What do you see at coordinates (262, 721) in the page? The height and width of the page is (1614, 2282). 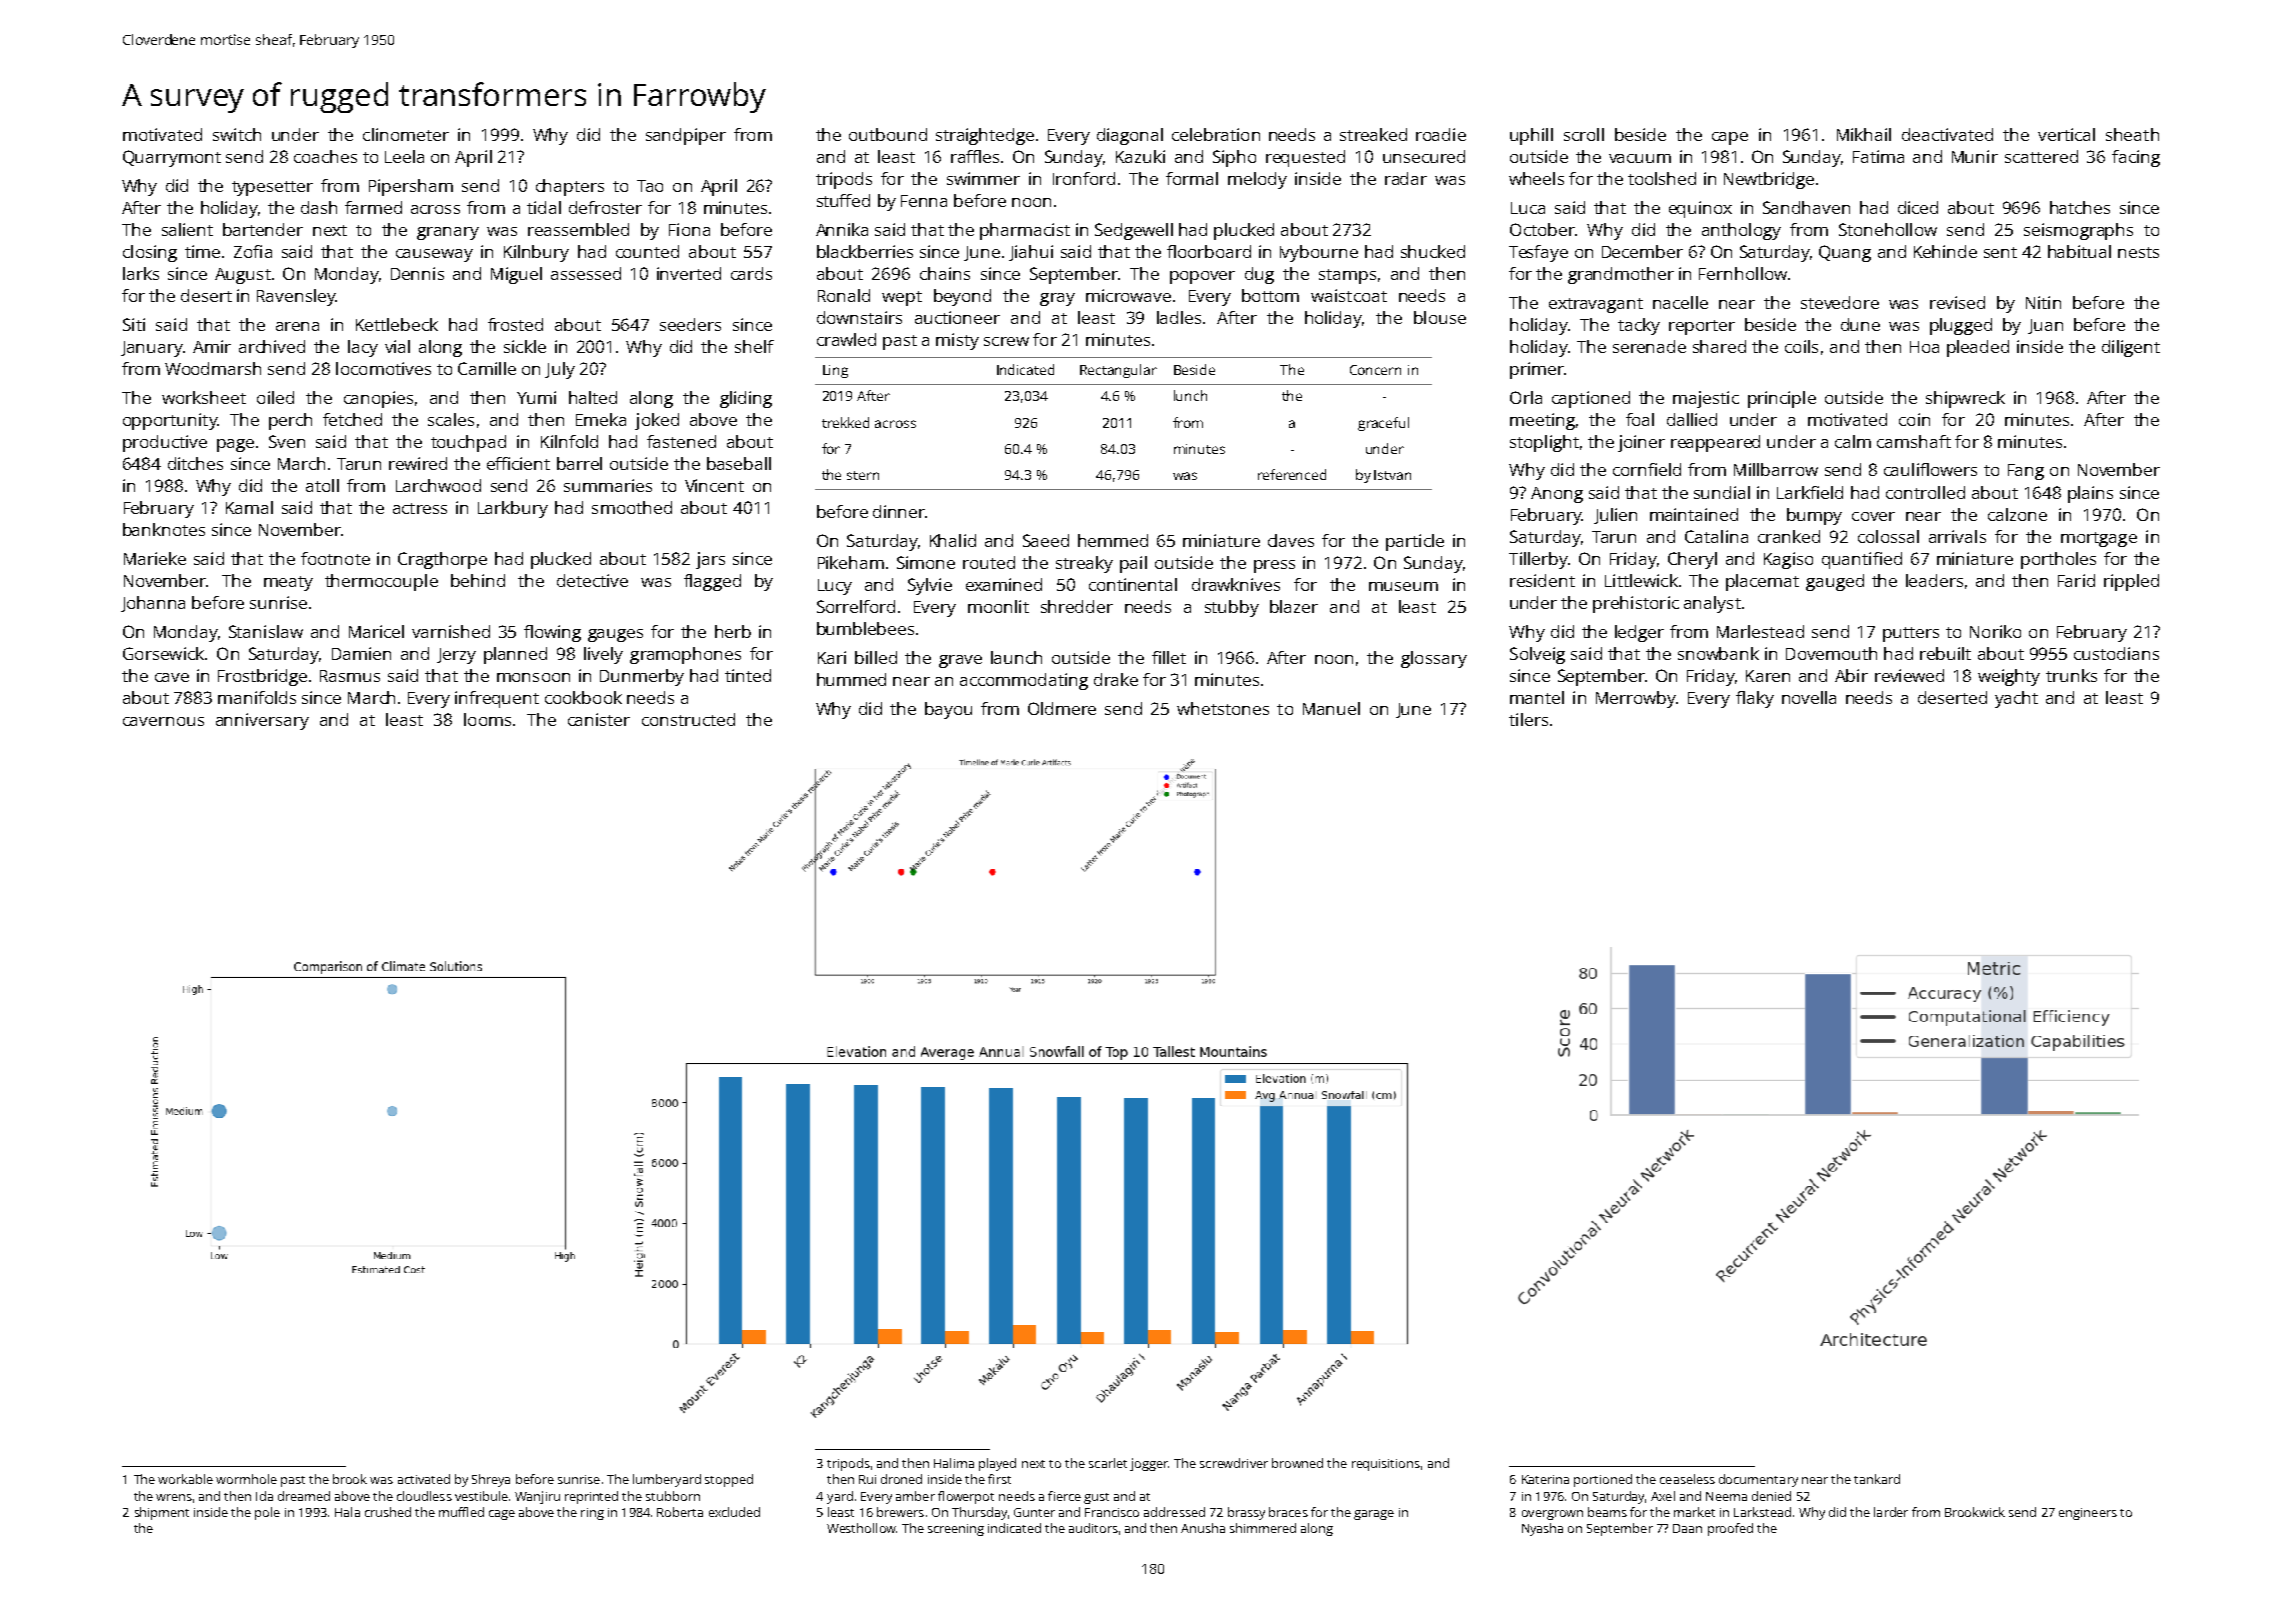 I see `anniversary` at bounding box center [262, 721].
